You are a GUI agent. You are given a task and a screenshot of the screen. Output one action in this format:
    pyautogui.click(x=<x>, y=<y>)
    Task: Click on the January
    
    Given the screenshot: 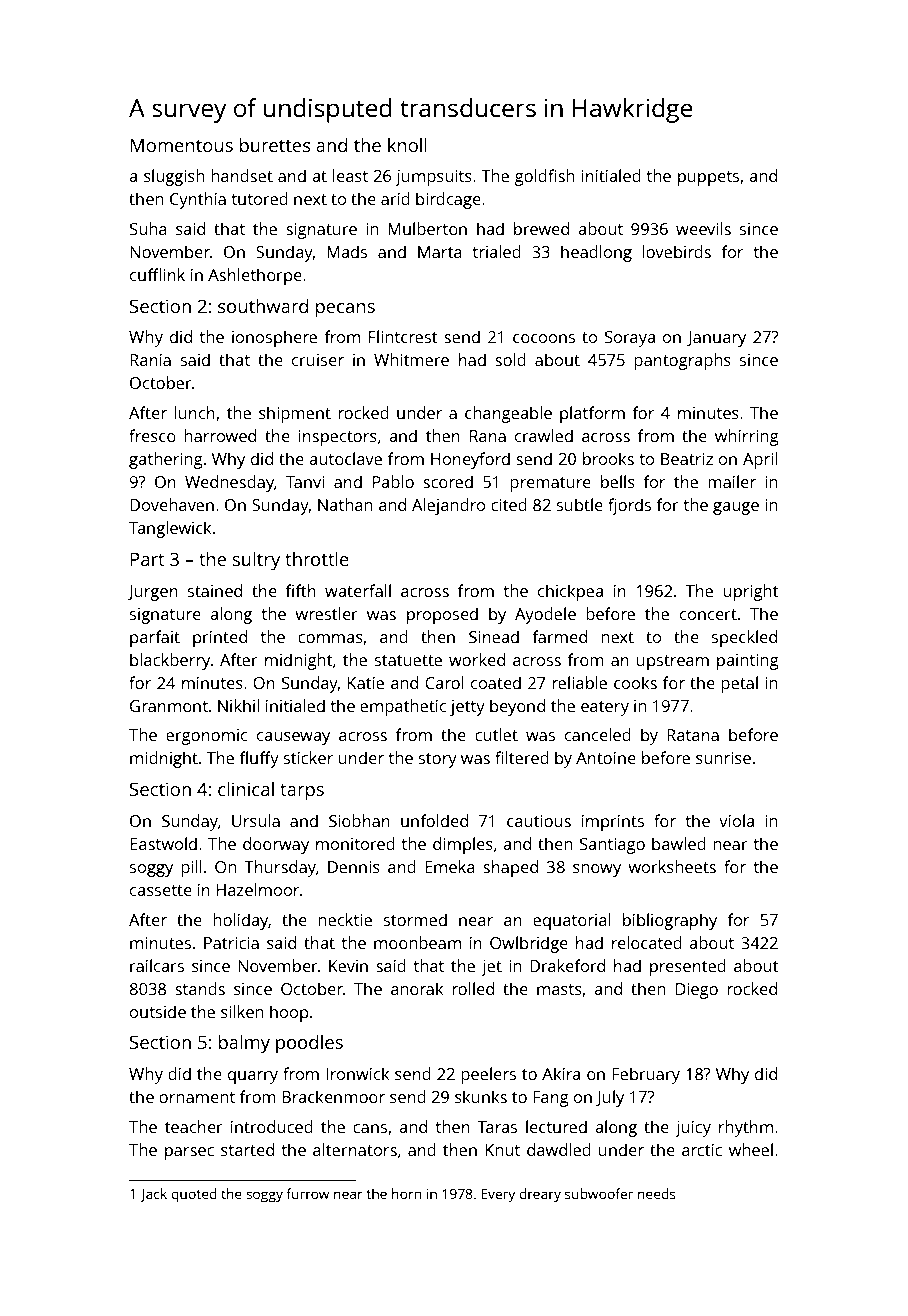 What is the action you would take?
    pyautogui.click(x=716, y=339)
